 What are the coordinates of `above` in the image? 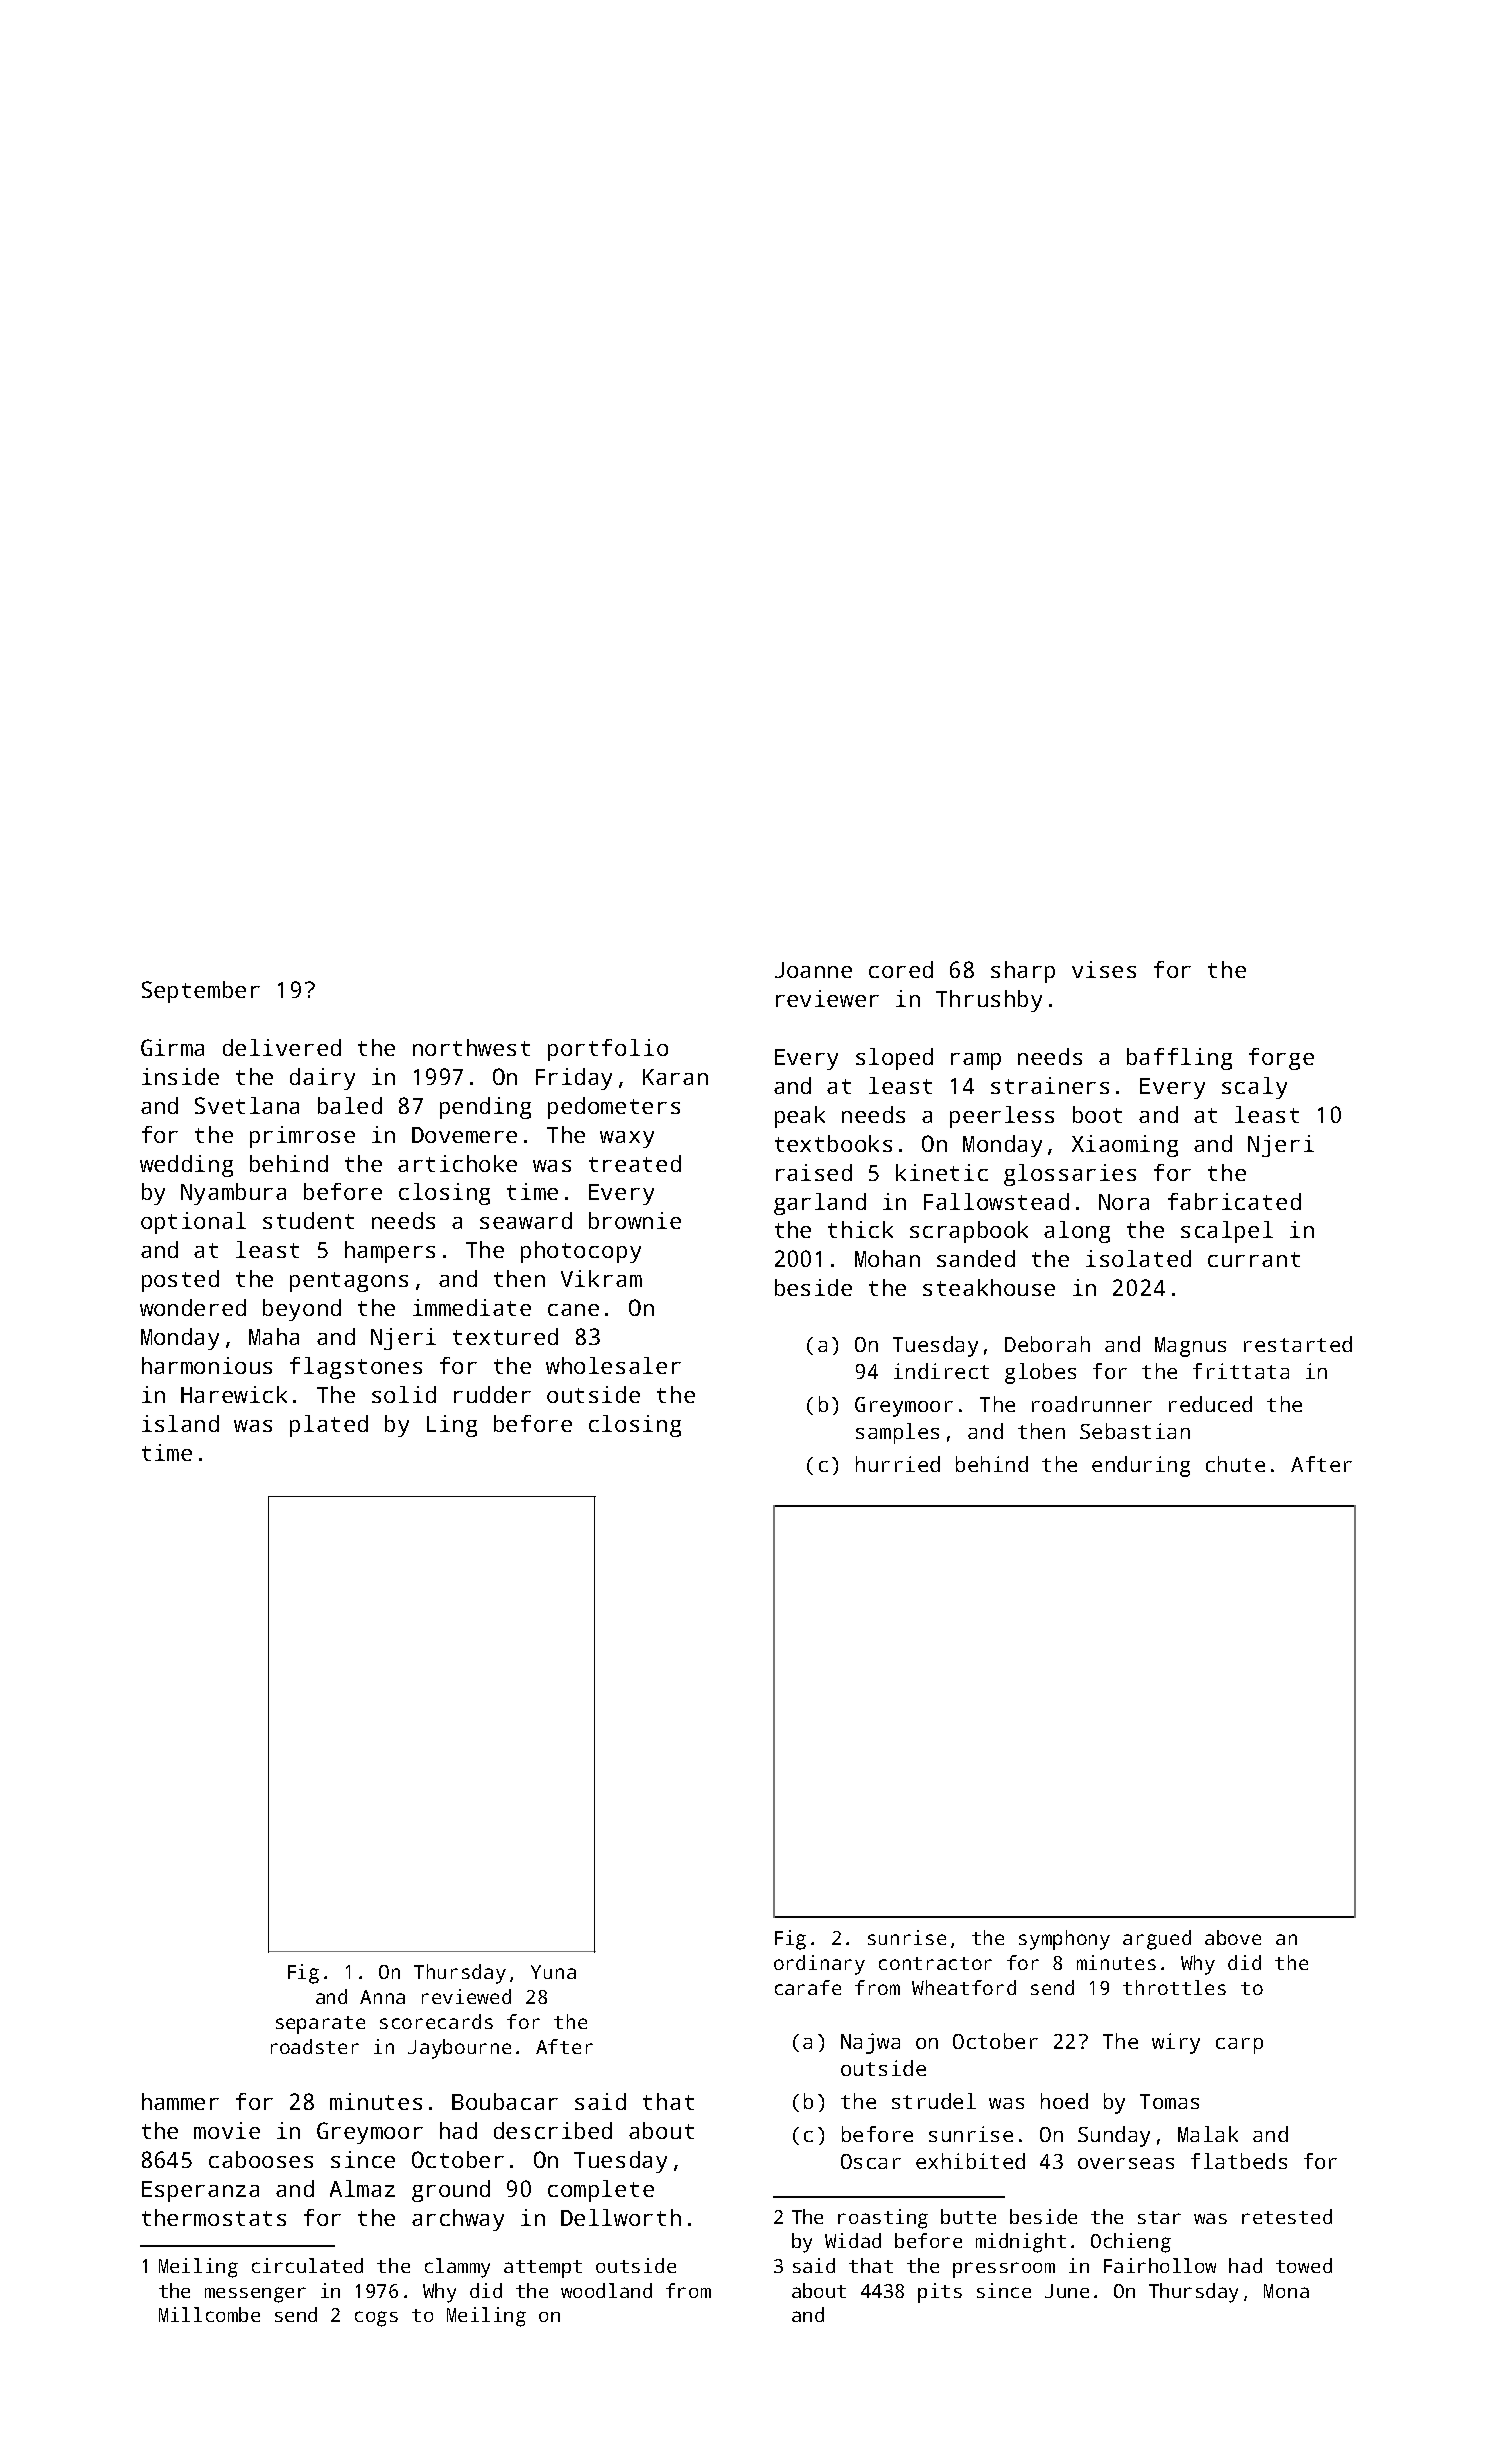 It's located at (1233, 1937).
